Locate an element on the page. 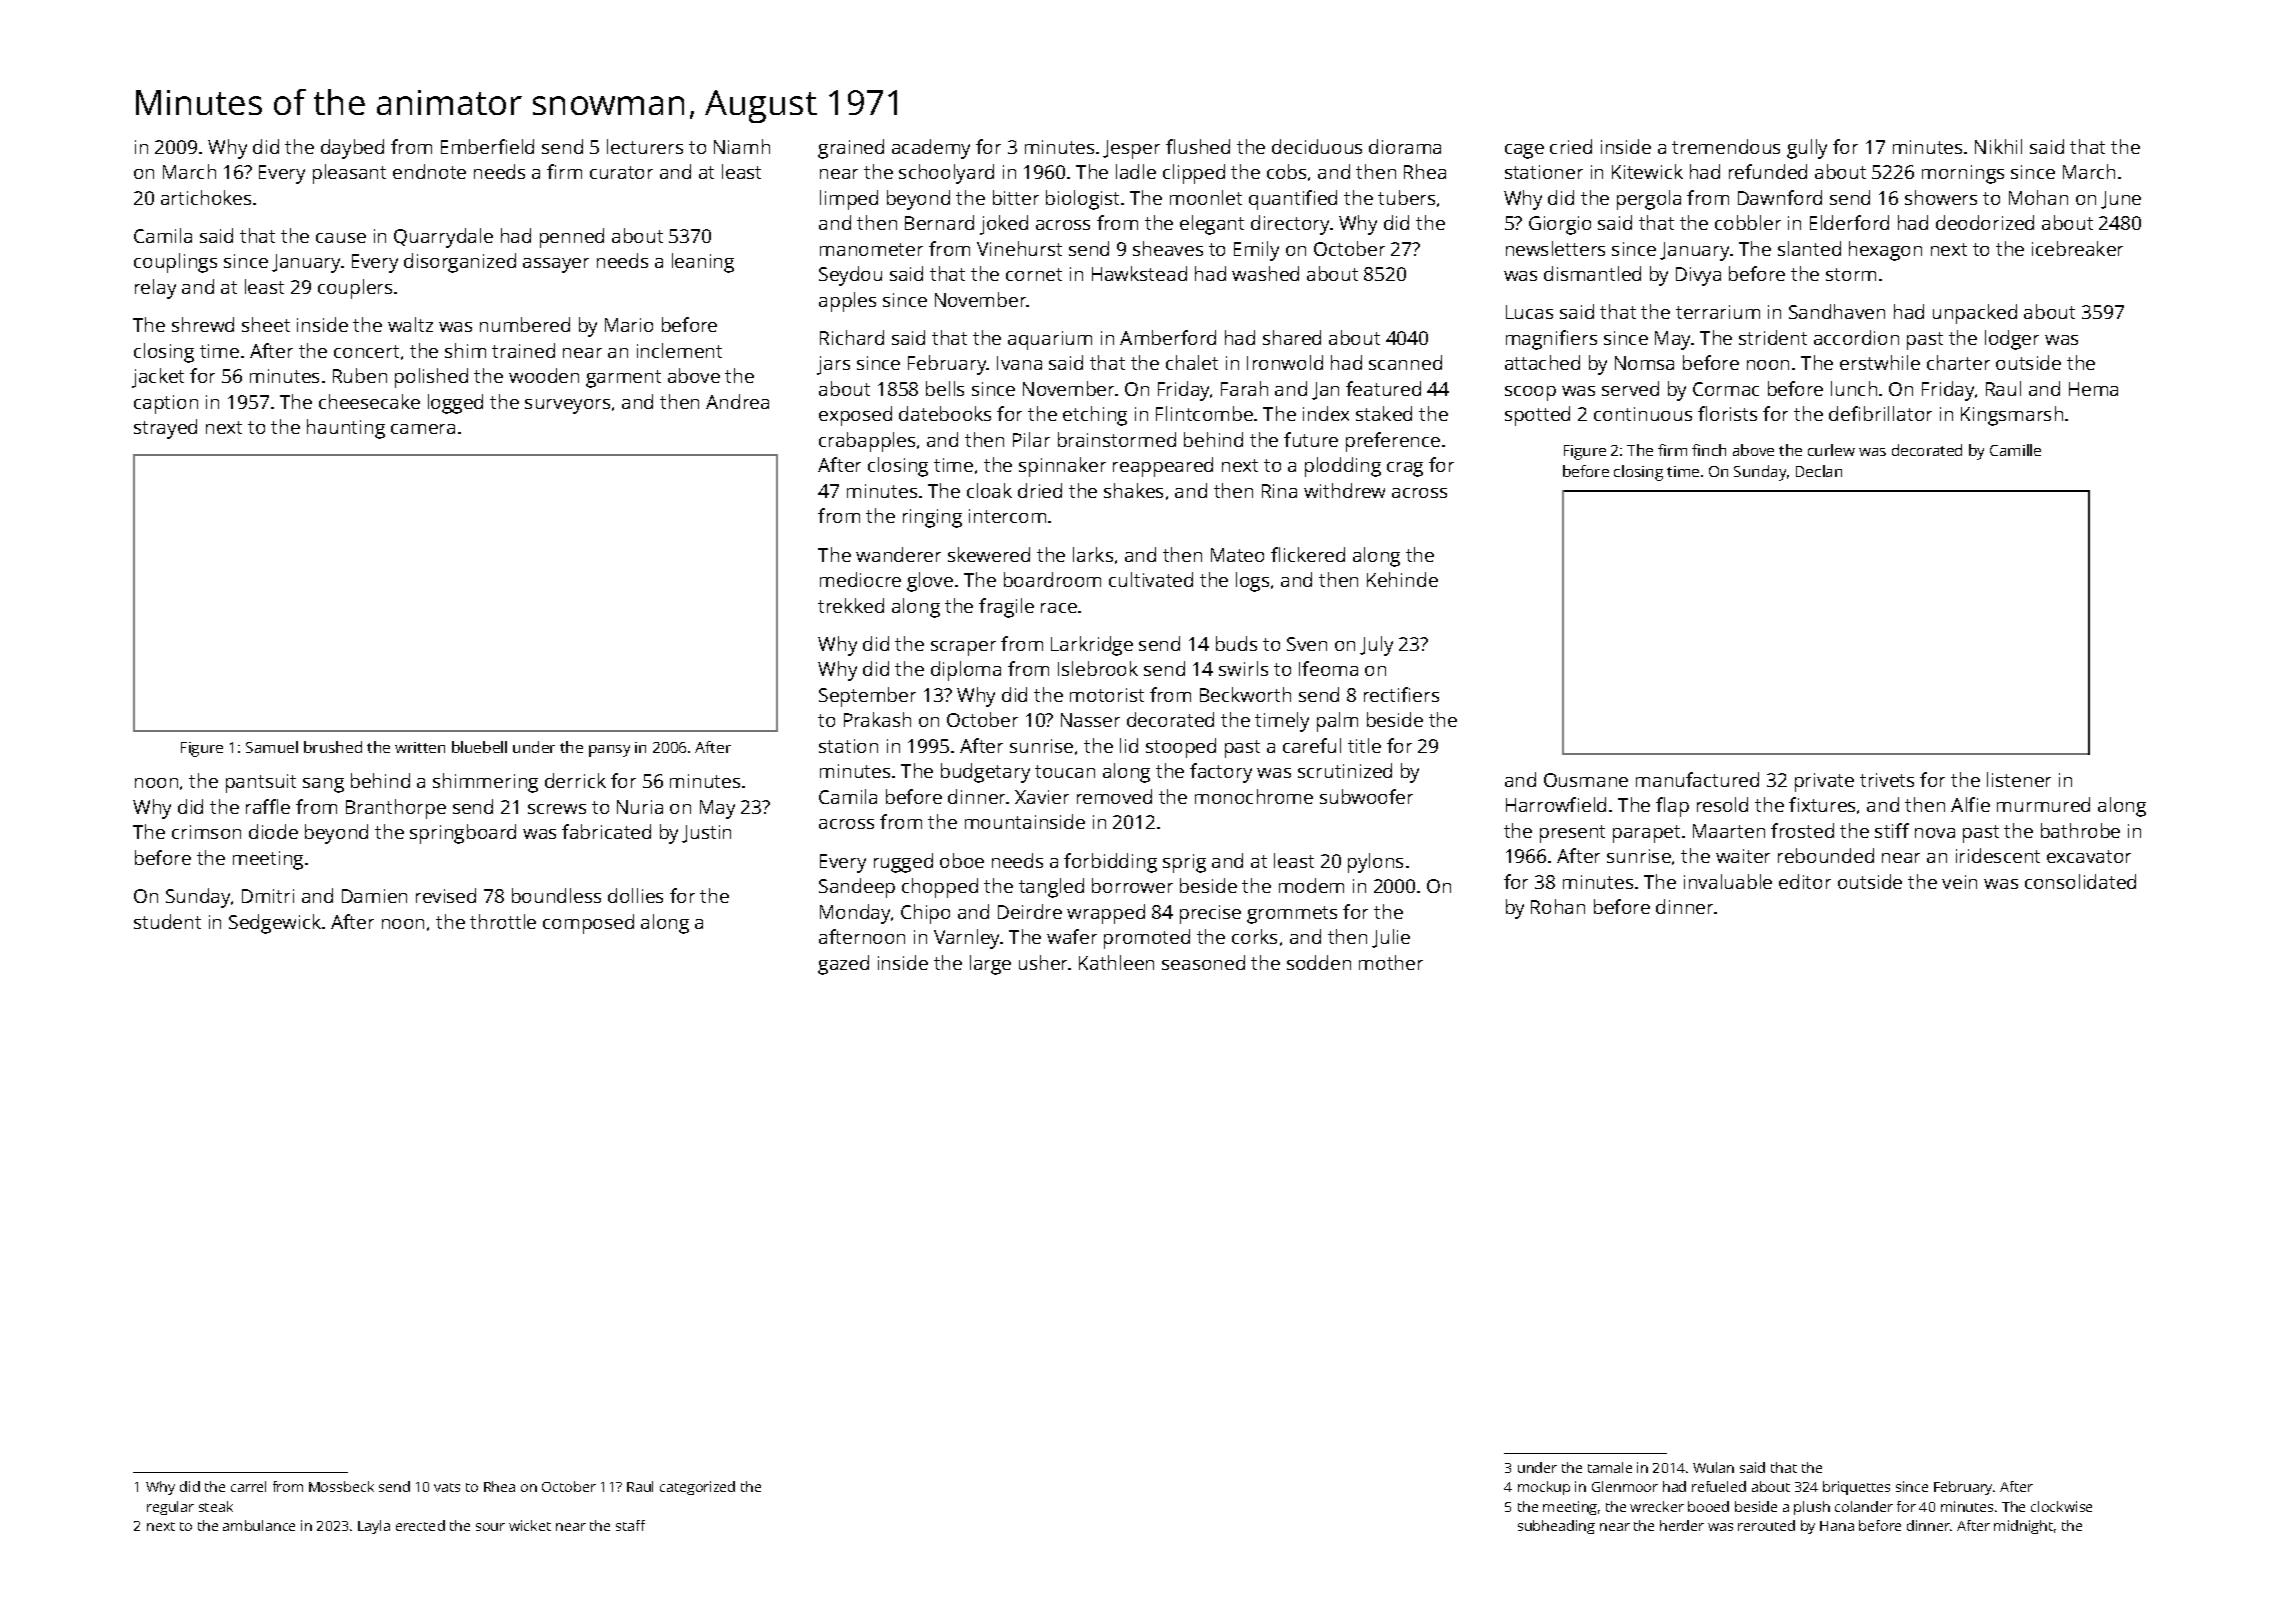 The width and height of the page is (2282, 1614). tamale is located at coordinates (1610, 1467).
